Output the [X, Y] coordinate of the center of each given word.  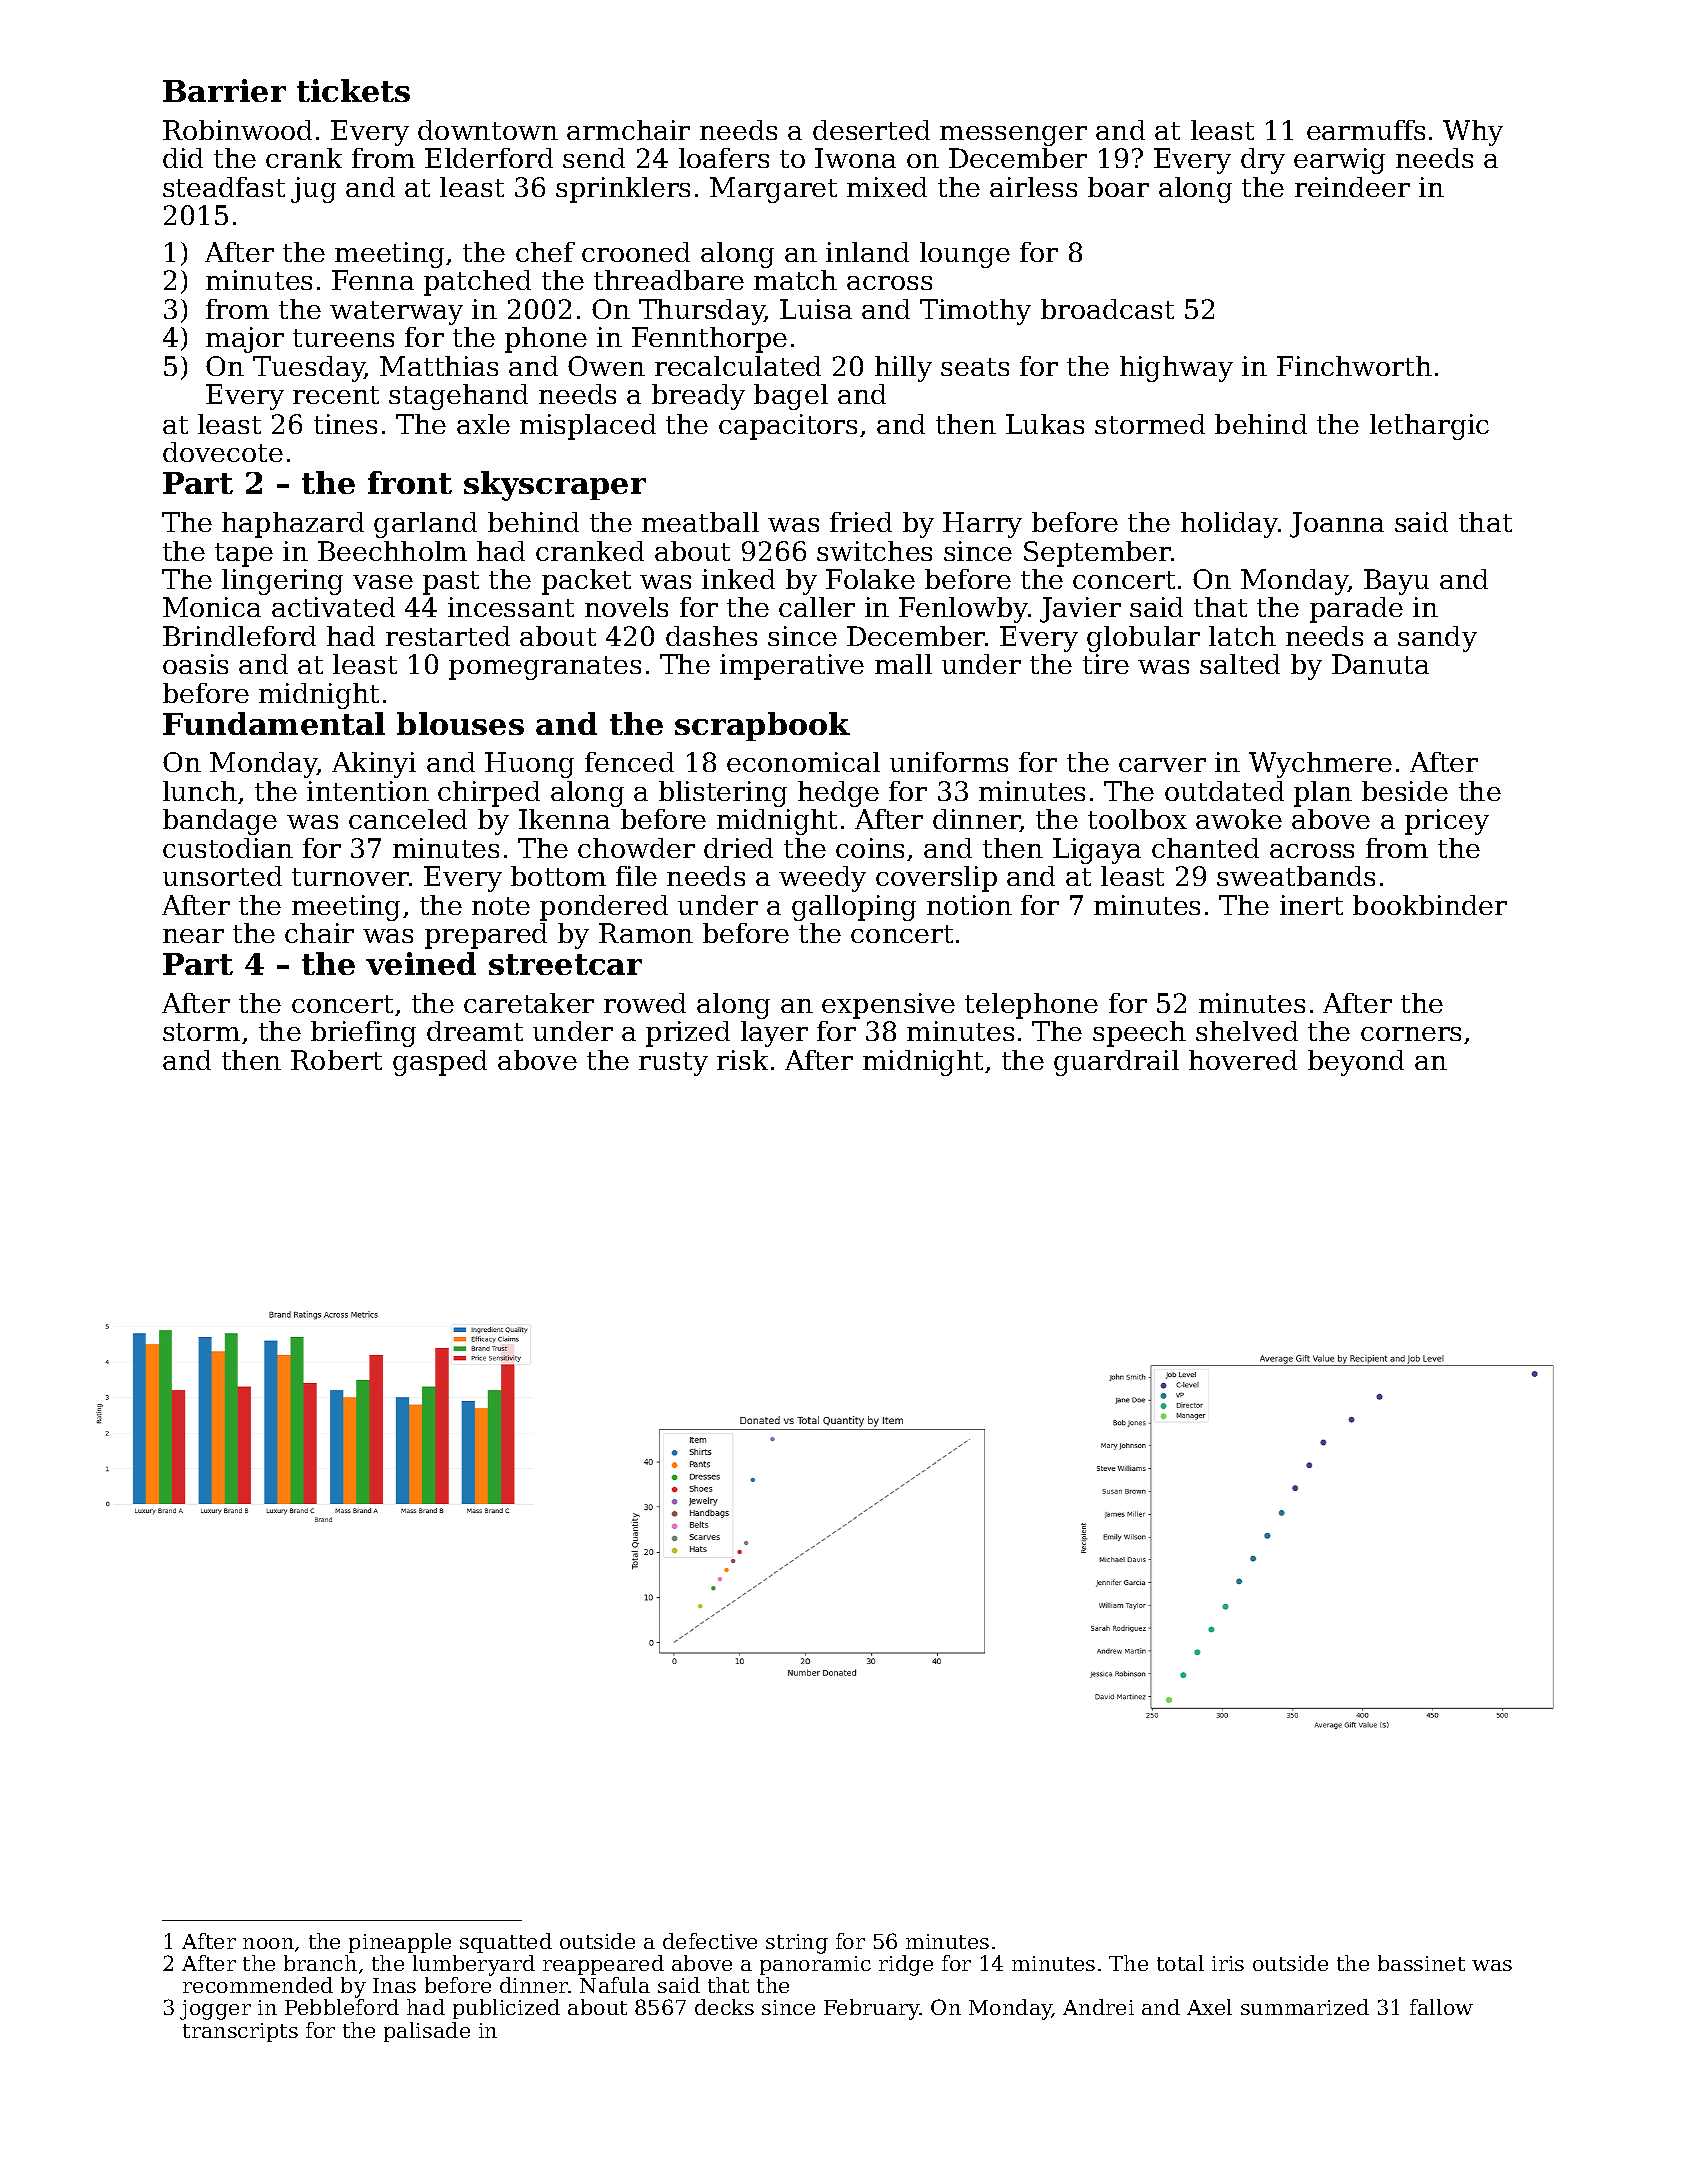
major [245, 340]
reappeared [603, 1965]
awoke [1239, 819]
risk [742, 1060]
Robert [336, 1060]
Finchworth [1354, 366]
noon [268, 1943]
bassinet [1421, 1963]
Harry [982, 525]
